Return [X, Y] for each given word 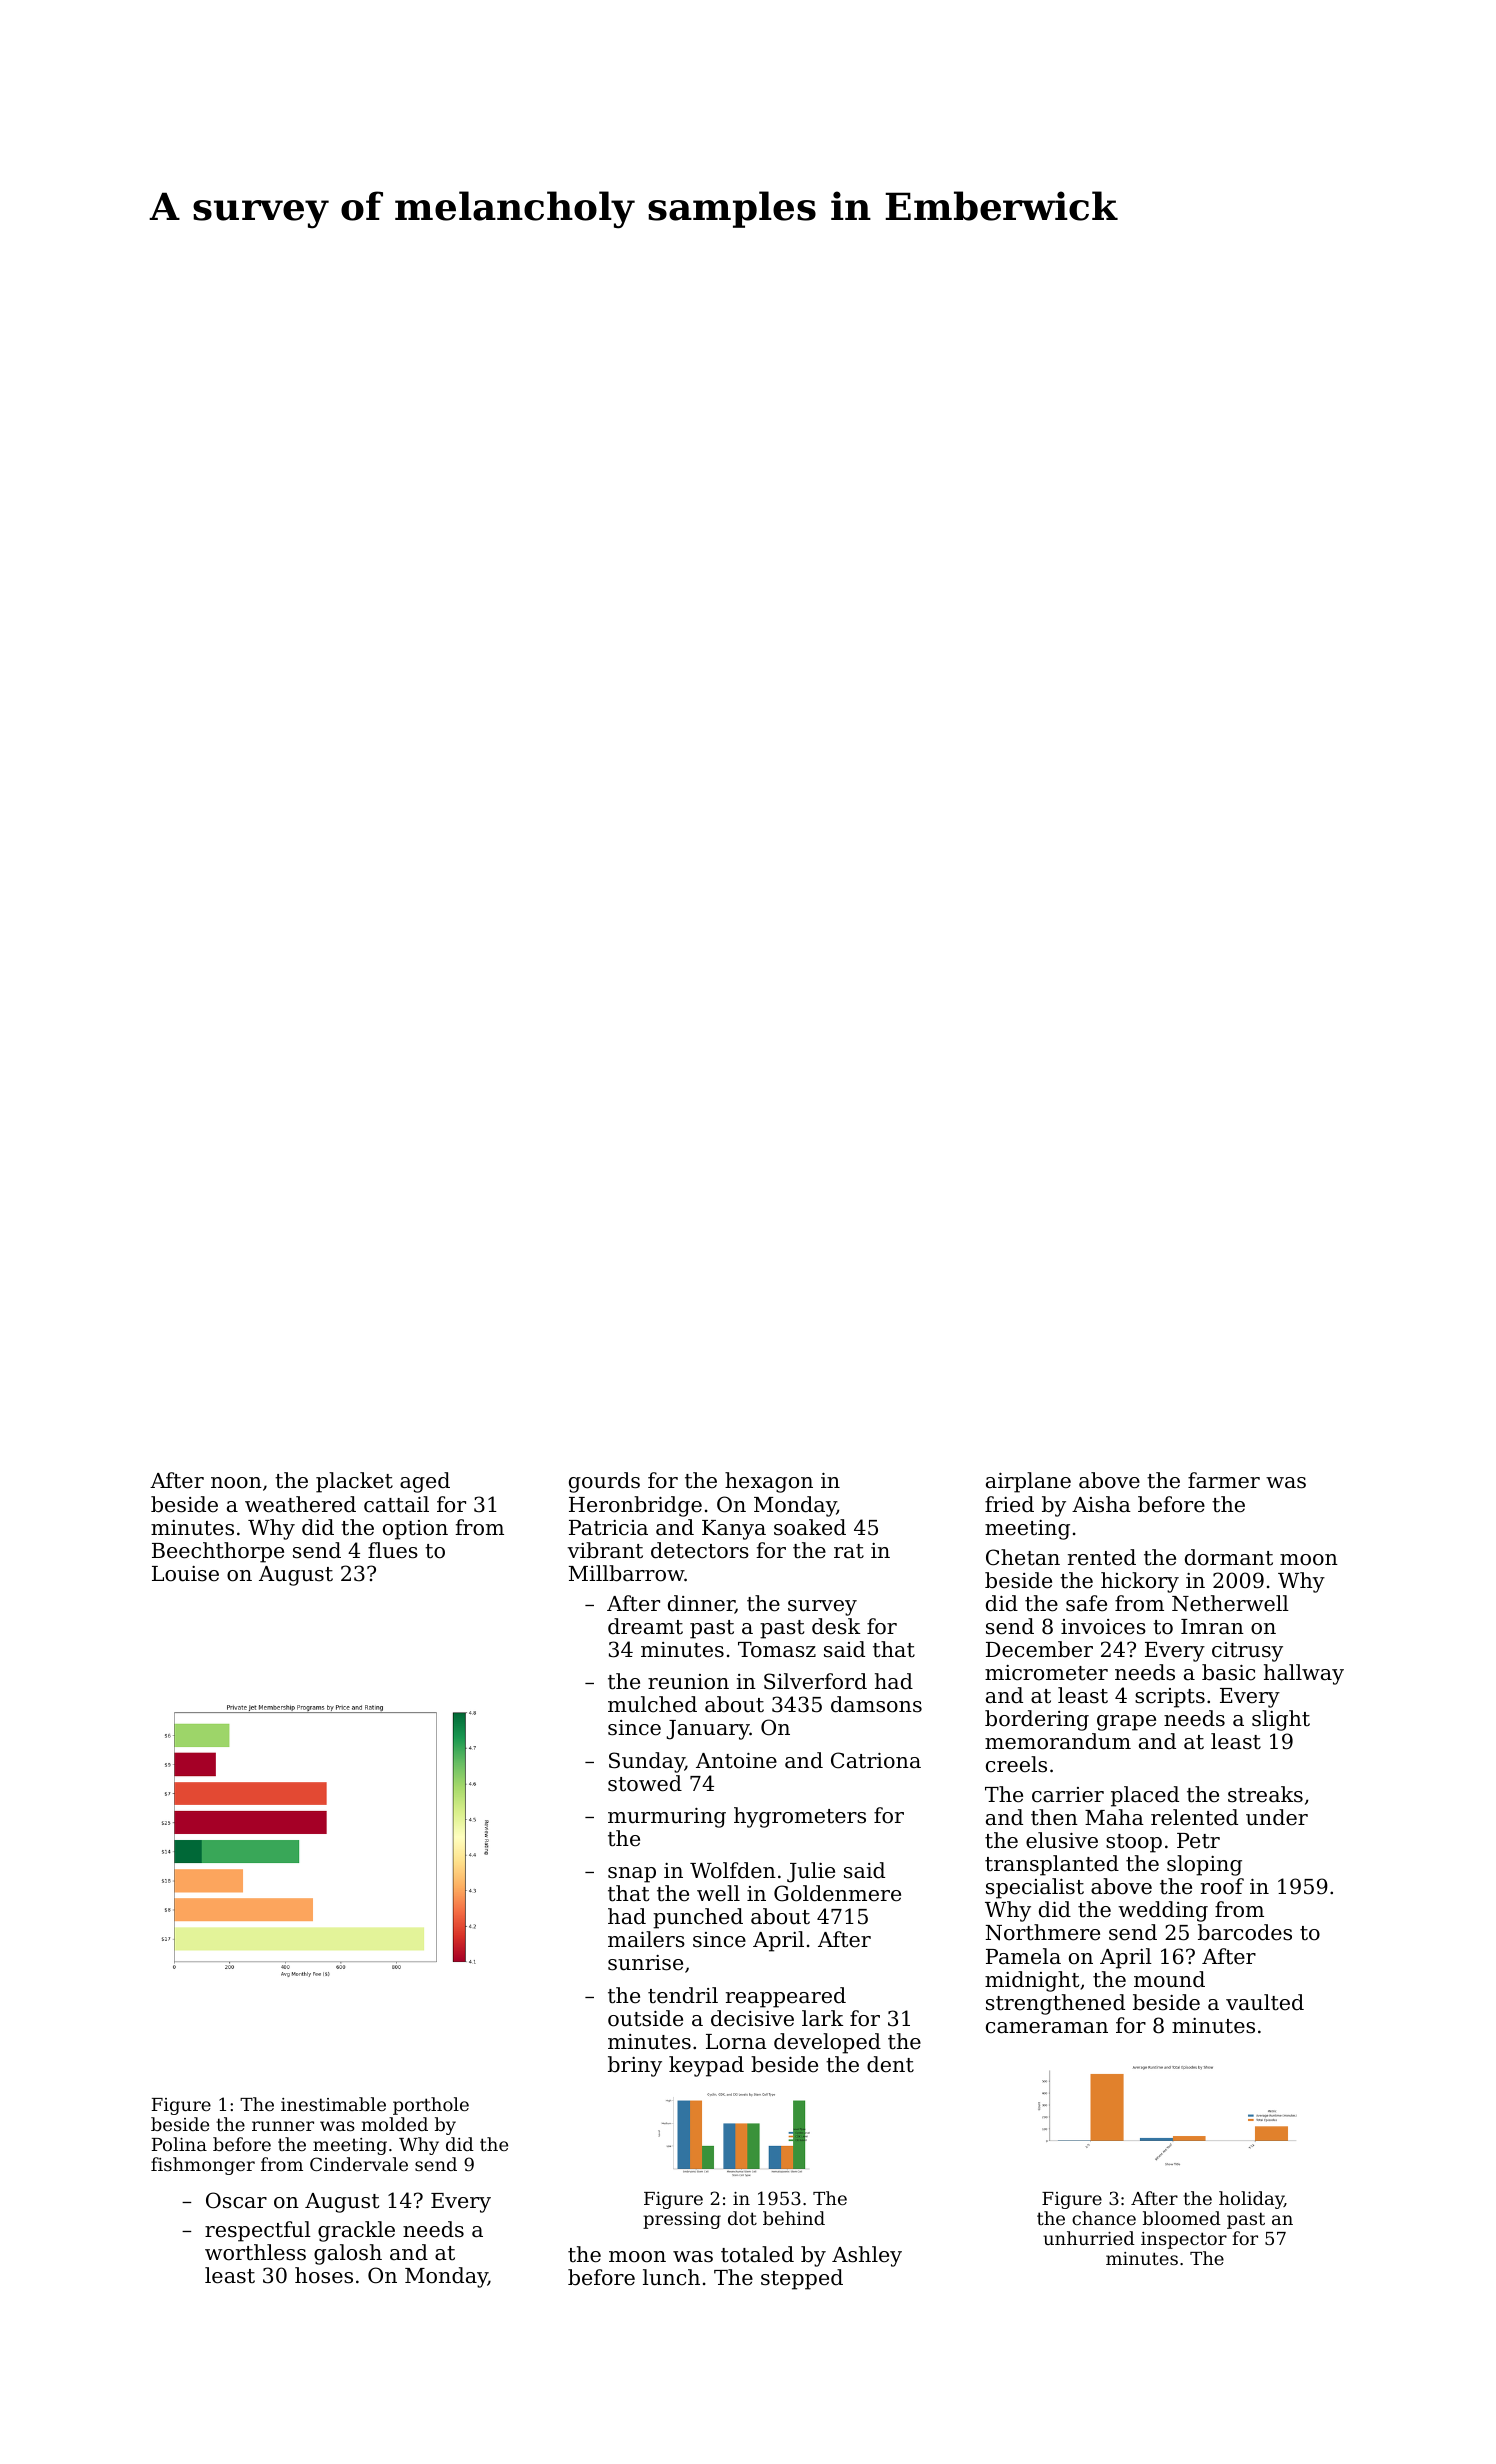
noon [236, 1483]
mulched [652, 1704]
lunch [671, 2277]
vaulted [1265, 2002]
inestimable [333, 2104]
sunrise [645, 1963]
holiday [1251, 2200]
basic [1228, 1672]
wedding [1163, 1911]
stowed [645, 1783]
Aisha [1101, 1504]
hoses [324, 2275]
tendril [683, 1995]
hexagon [769, 1482]
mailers [646, 1939]
